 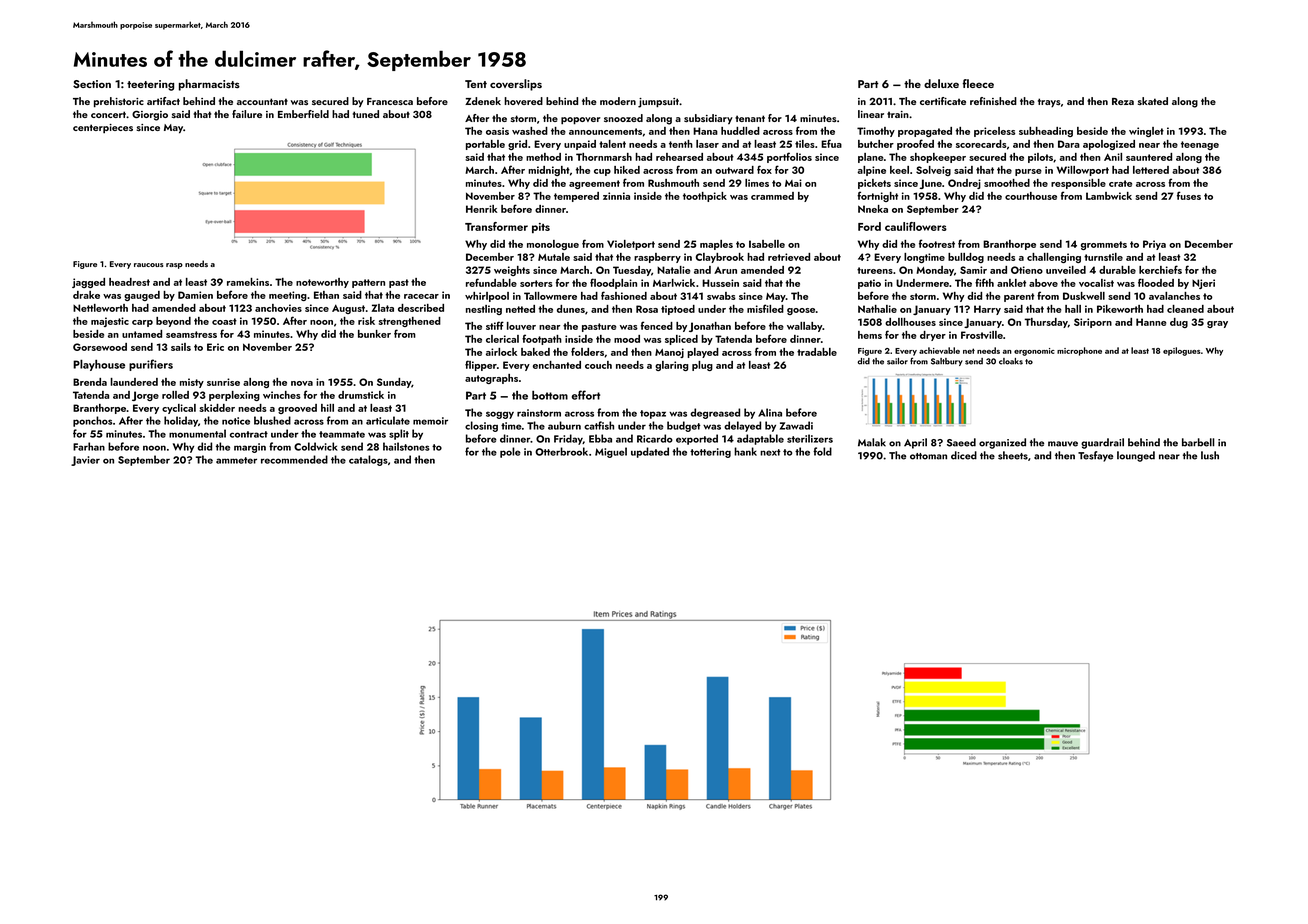 What do you see at coordinates (195, 295) in the document?
I see `Damien` at bounding box center [195, 295].
